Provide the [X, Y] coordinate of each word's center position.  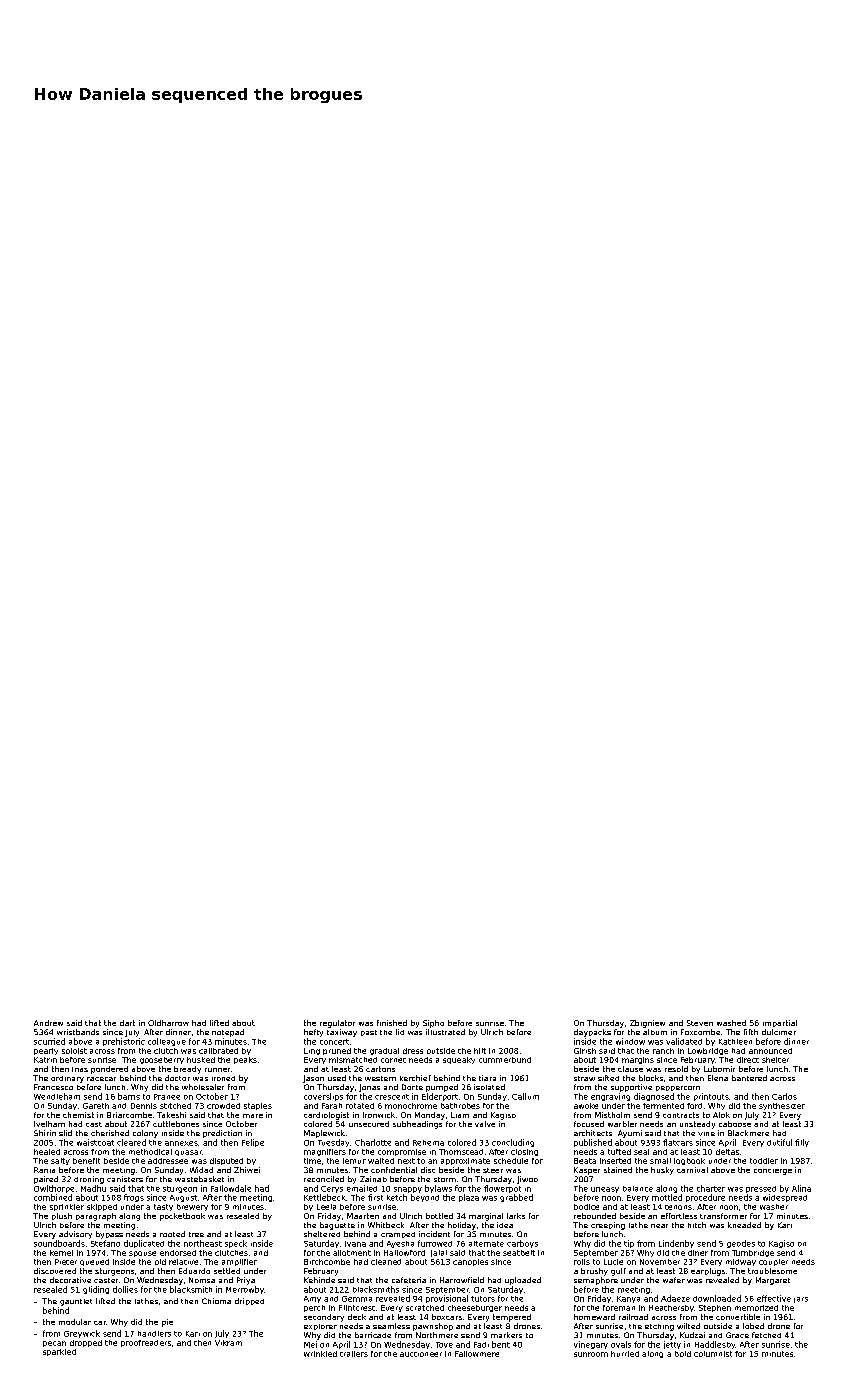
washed [731, 1023]
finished [392, 1023]
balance [638, 1189]
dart [127, 1023]
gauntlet [76, 1302]
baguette [337, 1226]
